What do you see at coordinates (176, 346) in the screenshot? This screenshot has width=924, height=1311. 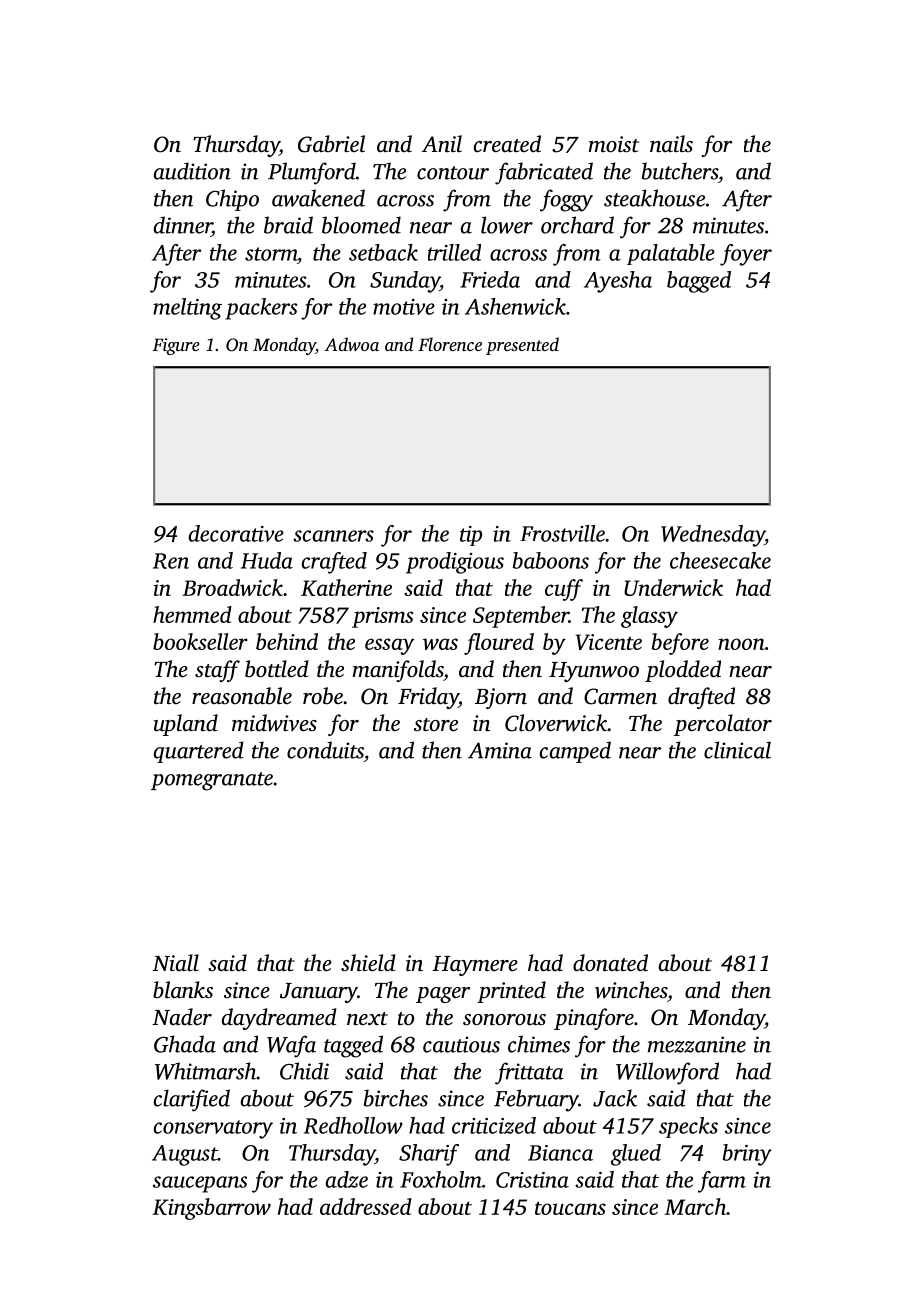 I see `Figure` at bounding box center [176, 346].
